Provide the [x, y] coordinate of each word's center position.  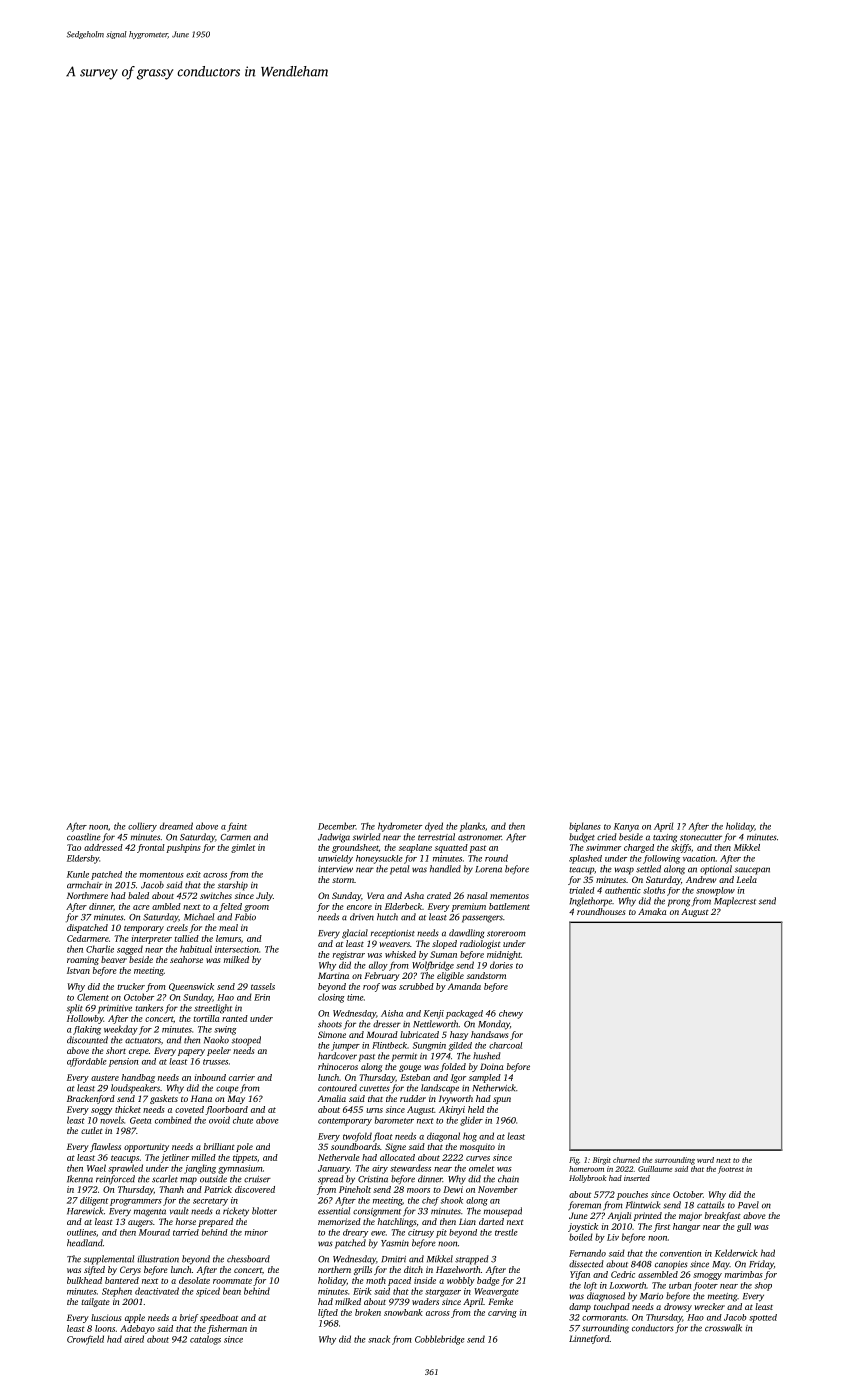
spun [502, 1100]
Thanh [171, 1189]
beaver [114, 959]
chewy [511, 1014]
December [337, 826]
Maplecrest [735, 902]
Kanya [626, 827]
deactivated [157, 1291]
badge [488, 1281]
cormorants [604, 1318]
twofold [357, 1137]
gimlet [243, 848]
